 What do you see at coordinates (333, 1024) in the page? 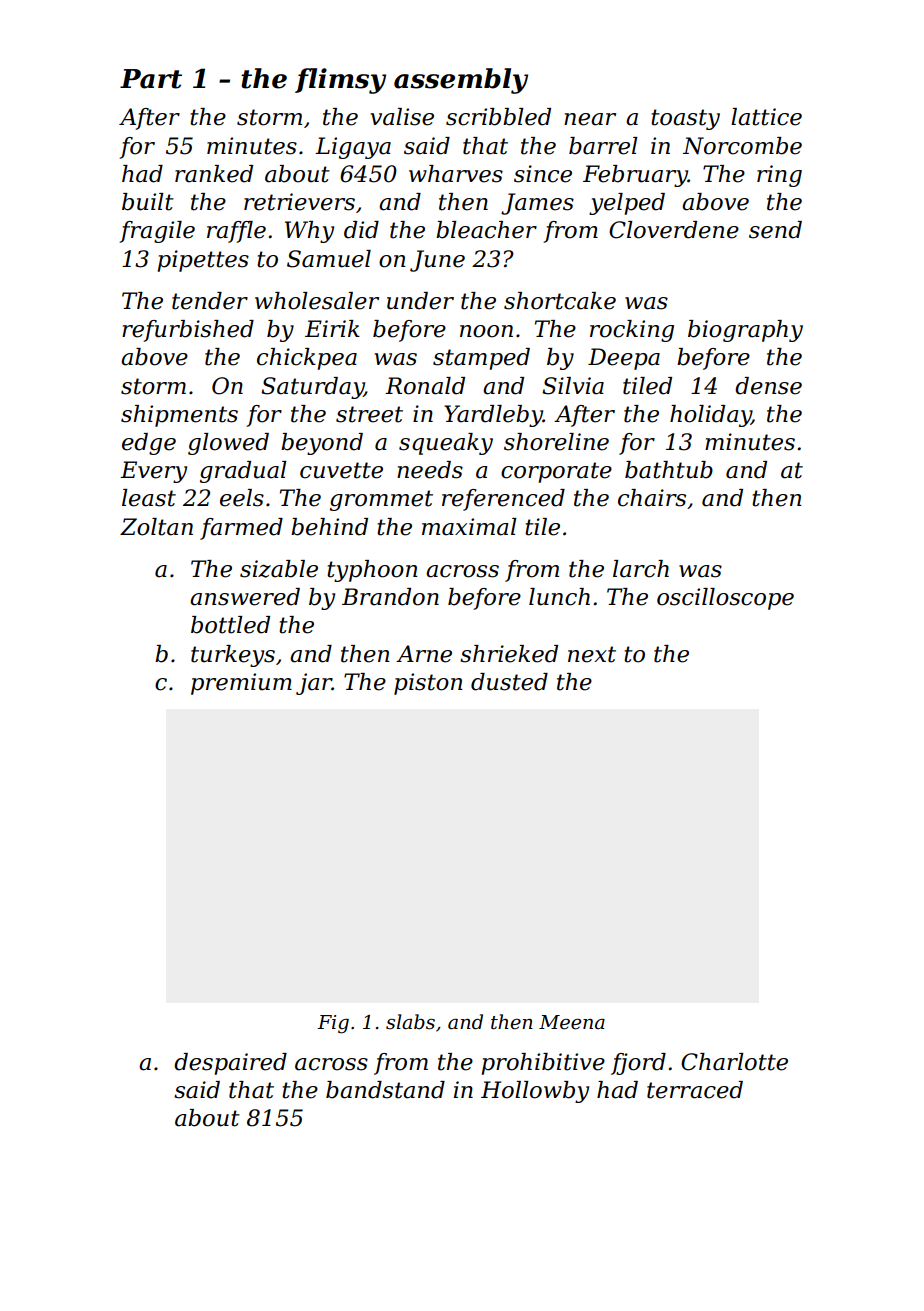
I see `Fig` at bounding box center [333, 1024].
